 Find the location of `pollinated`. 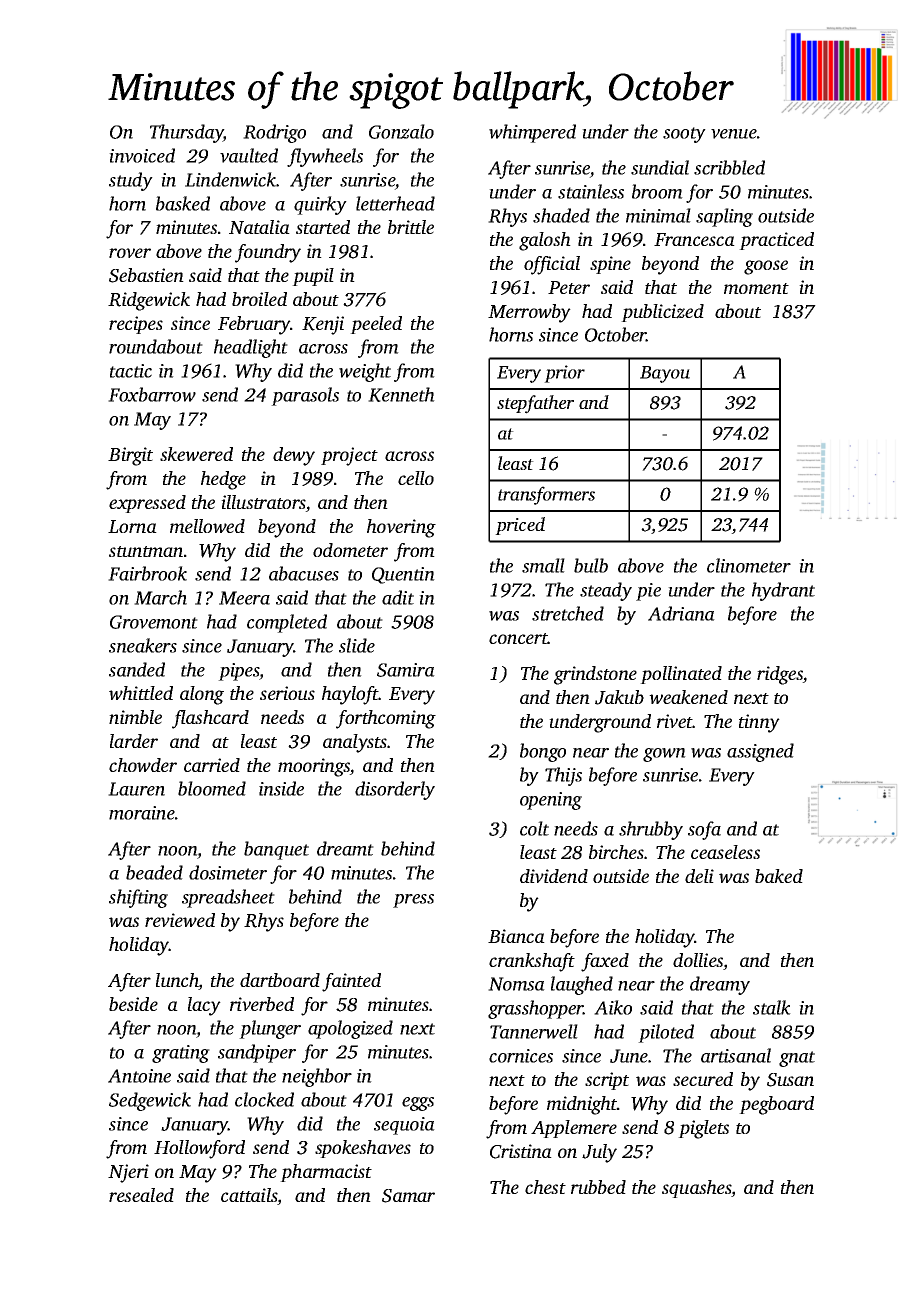

pollinated is located at coordinates (681, 675).
